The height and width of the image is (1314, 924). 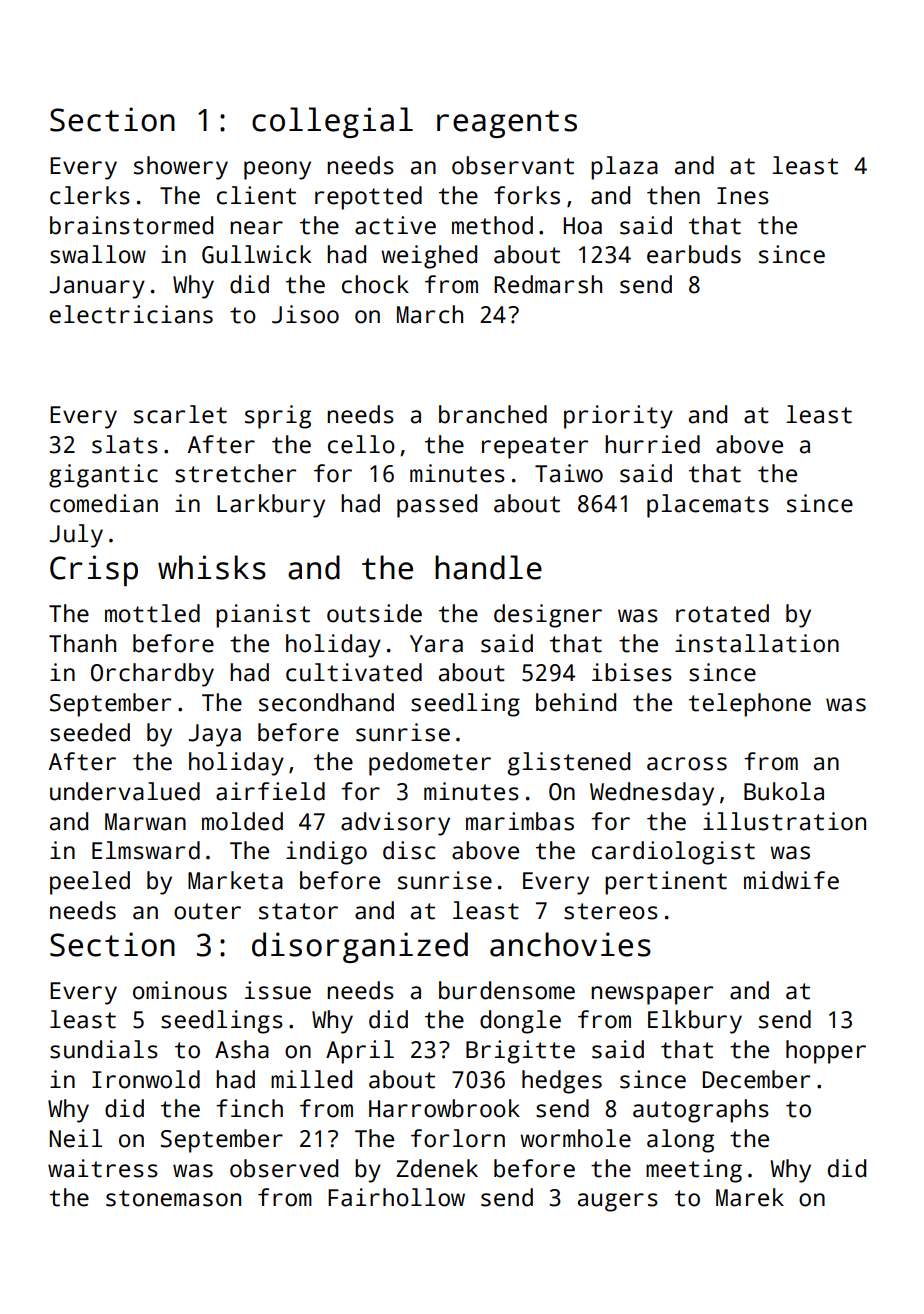 What do you see at coordinates (488, 567) in the image?
I see `handle` at bounding box center [488, 567].
